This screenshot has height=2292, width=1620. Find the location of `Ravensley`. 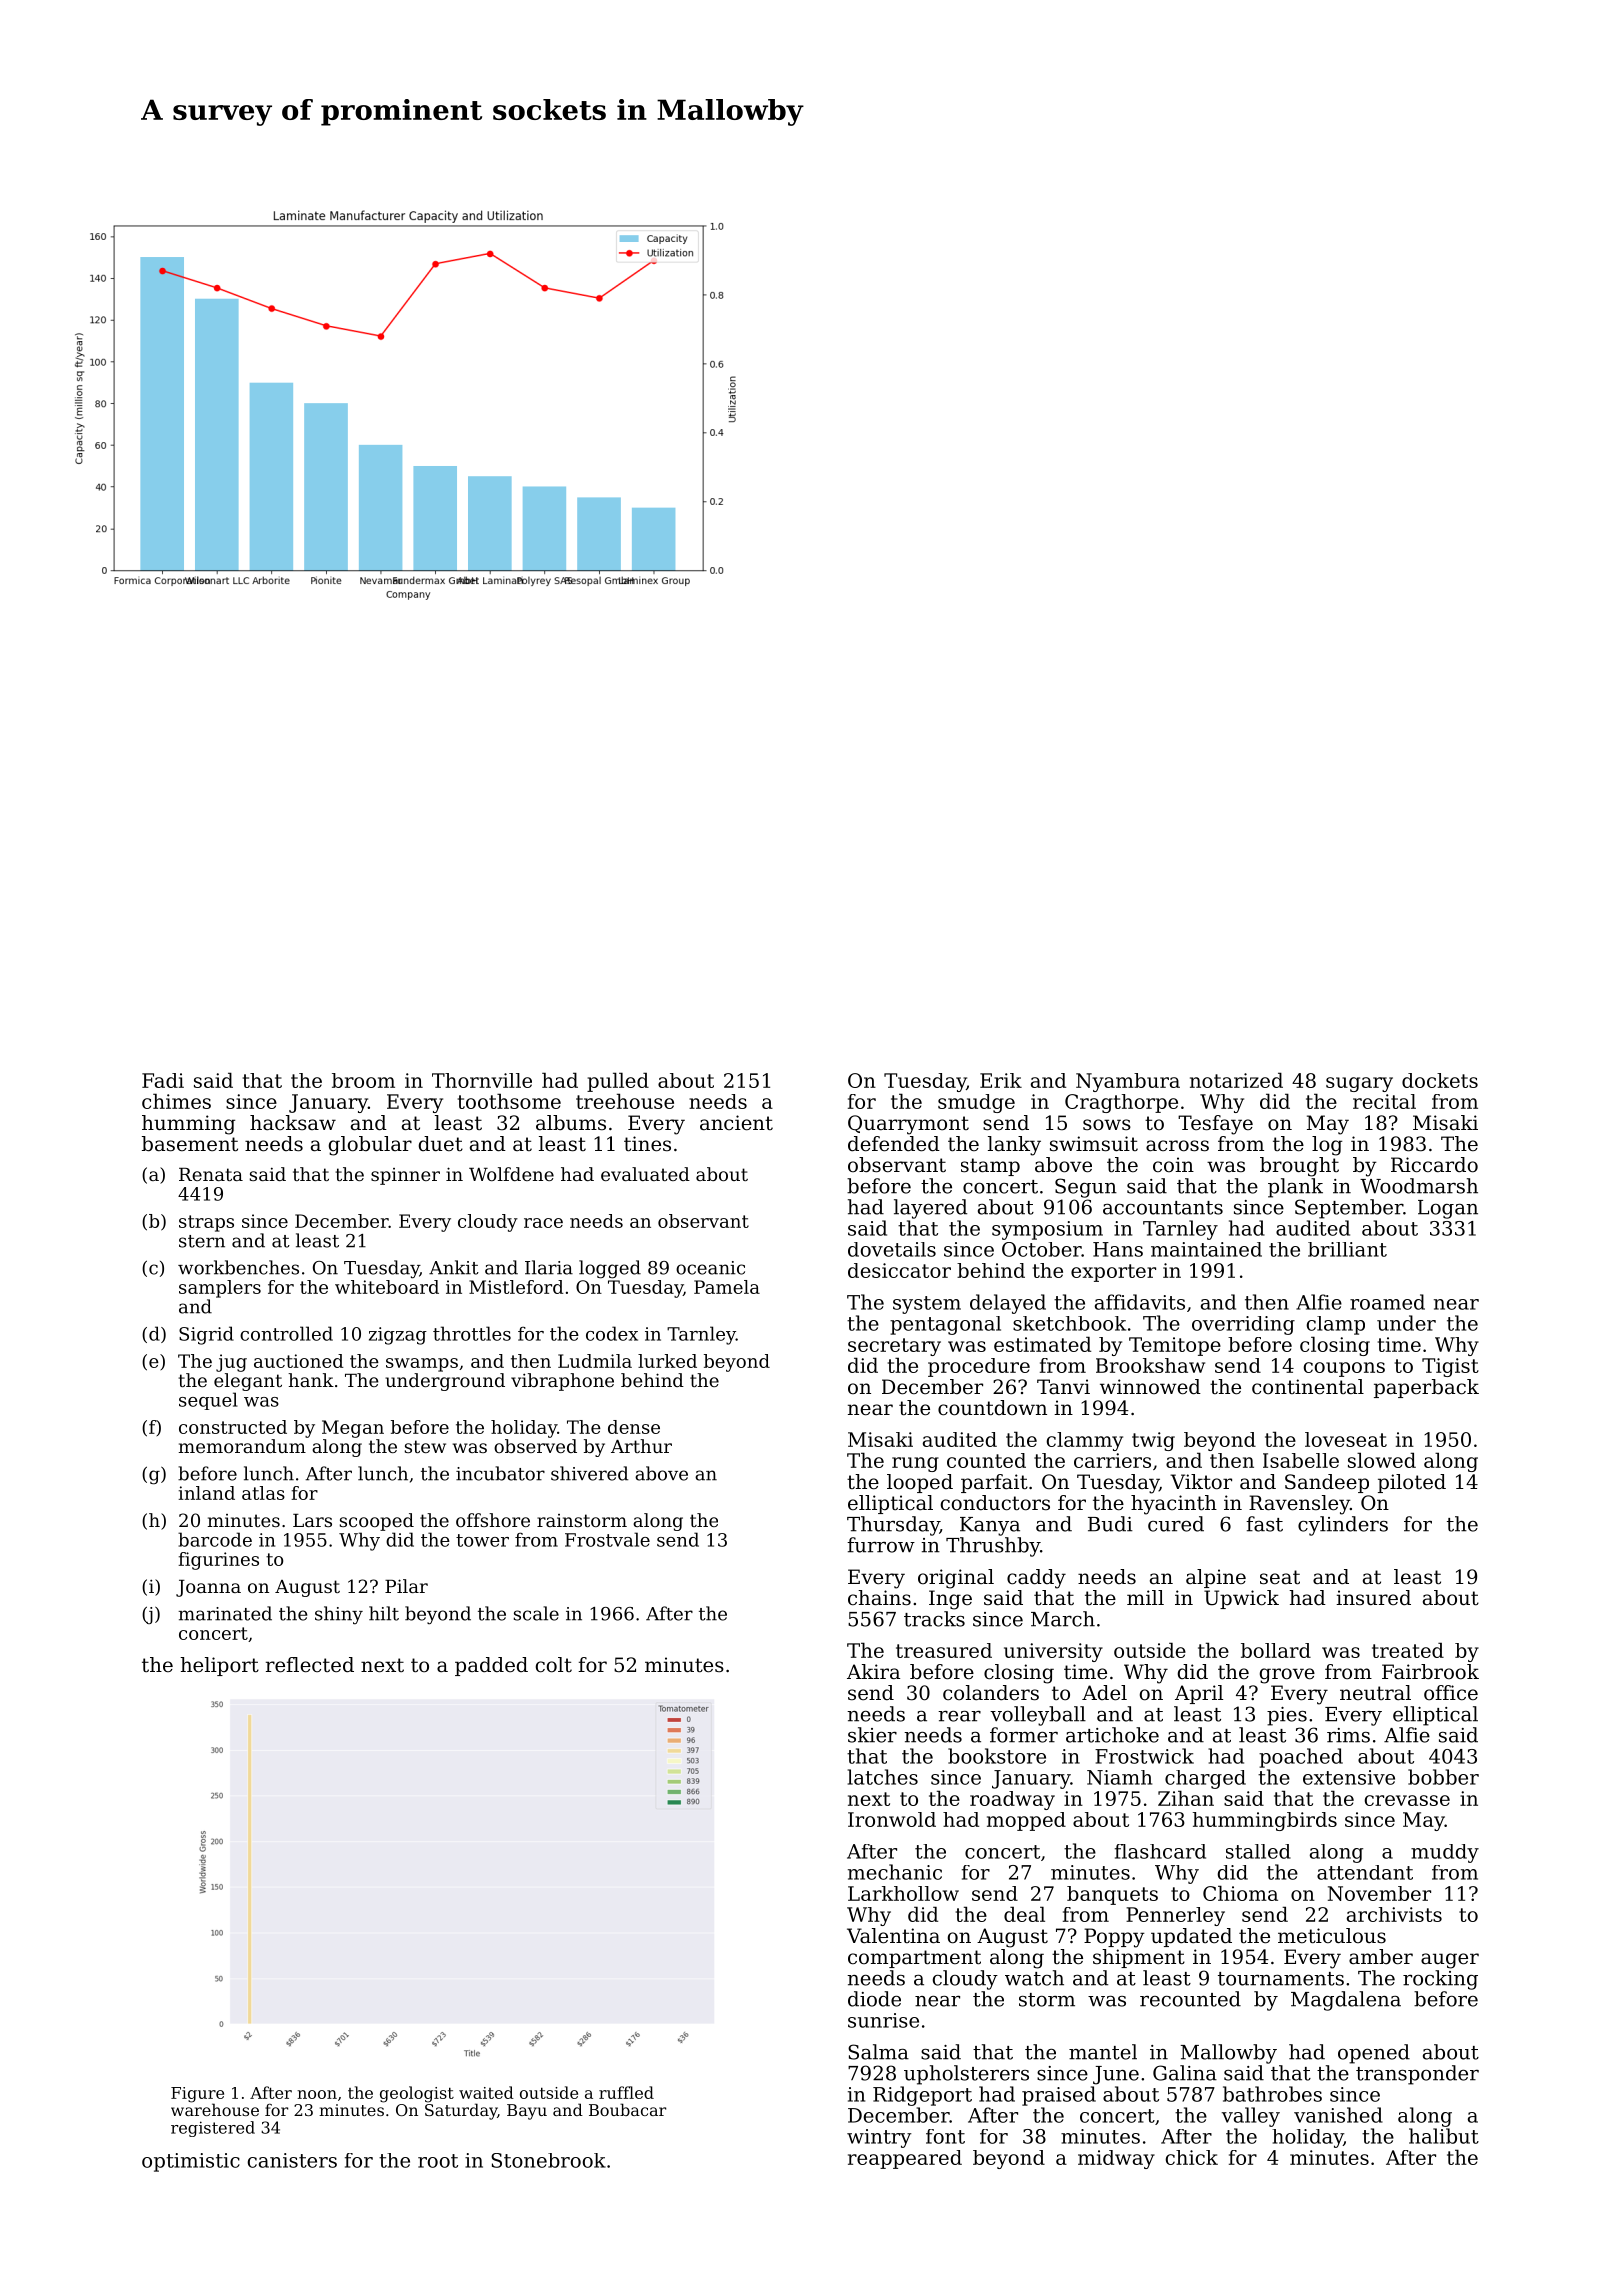

Ravensley is located at coordinates (1299, 1505).
